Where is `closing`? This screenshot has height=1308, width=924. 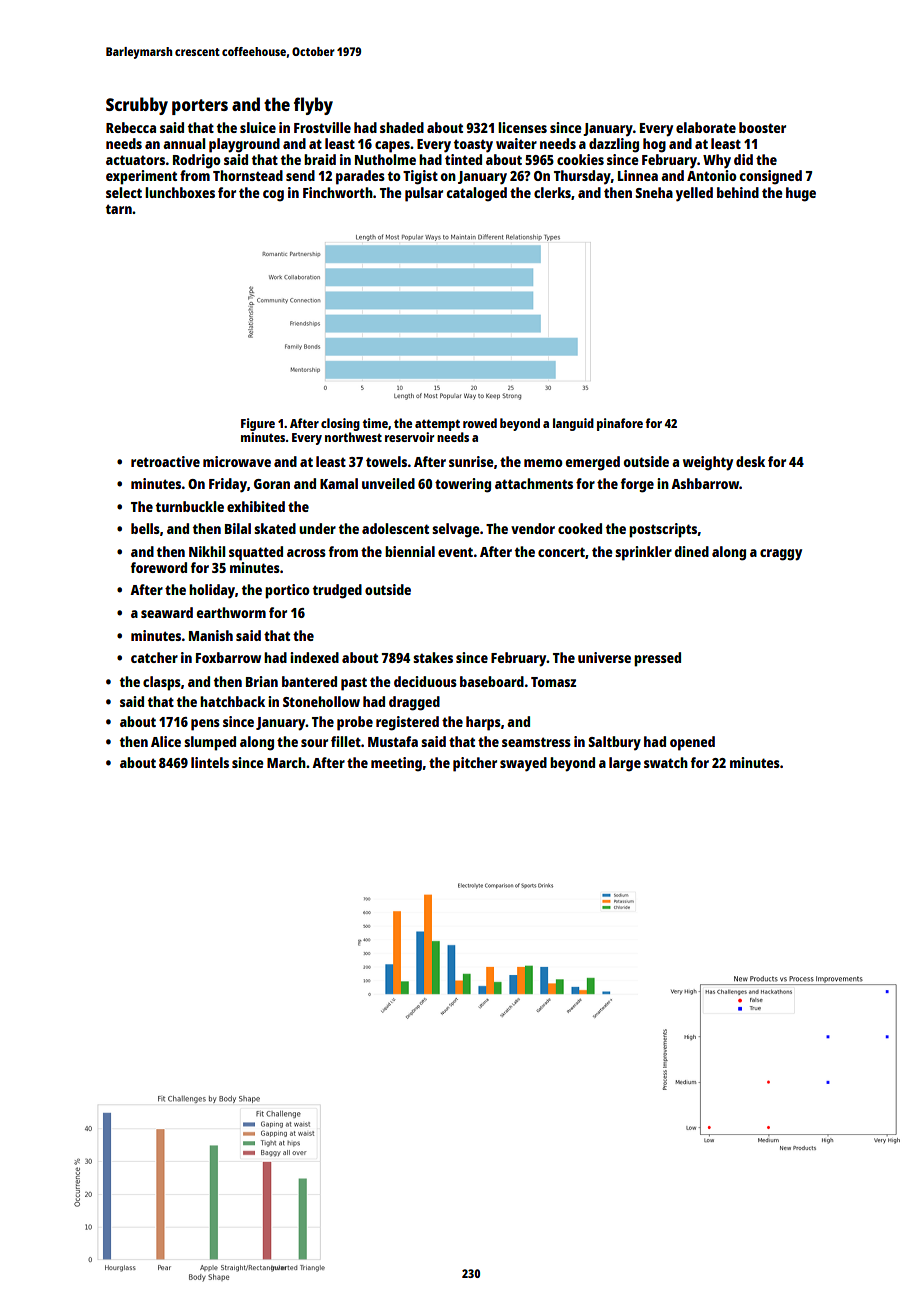
closing is located at coordinates (340, 424).
